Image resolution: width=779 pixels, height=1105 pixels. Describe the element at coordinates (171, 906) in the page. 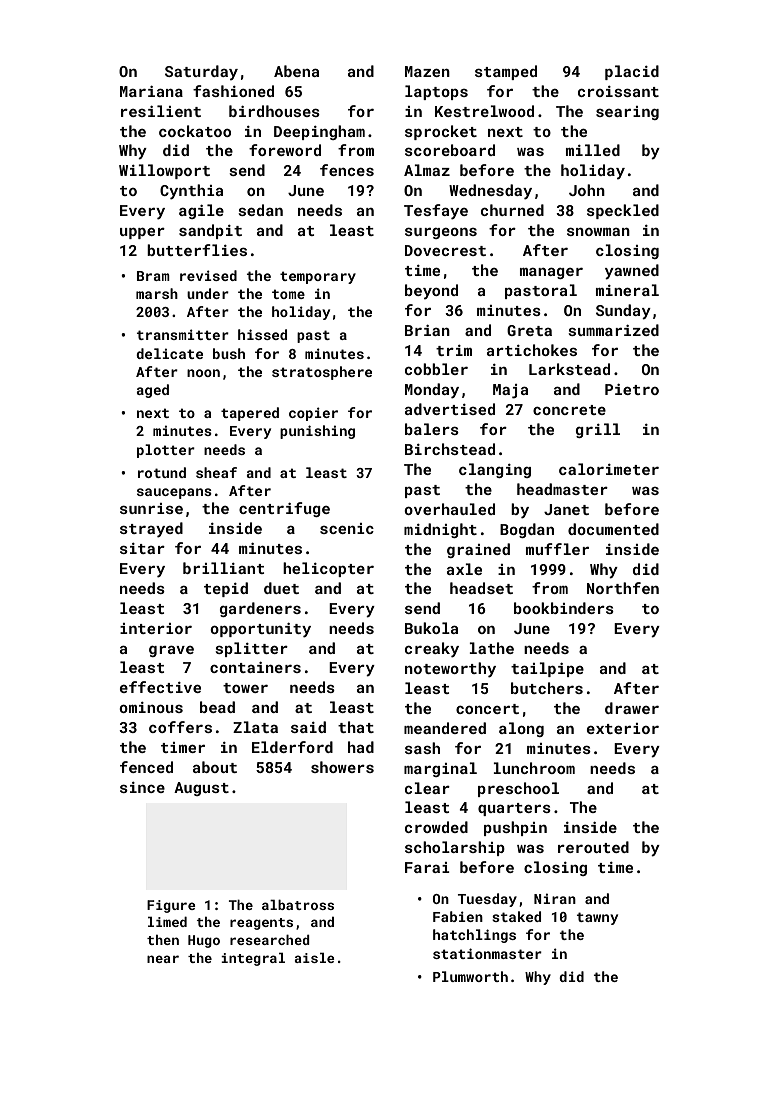

I see `Figure` at that location.
